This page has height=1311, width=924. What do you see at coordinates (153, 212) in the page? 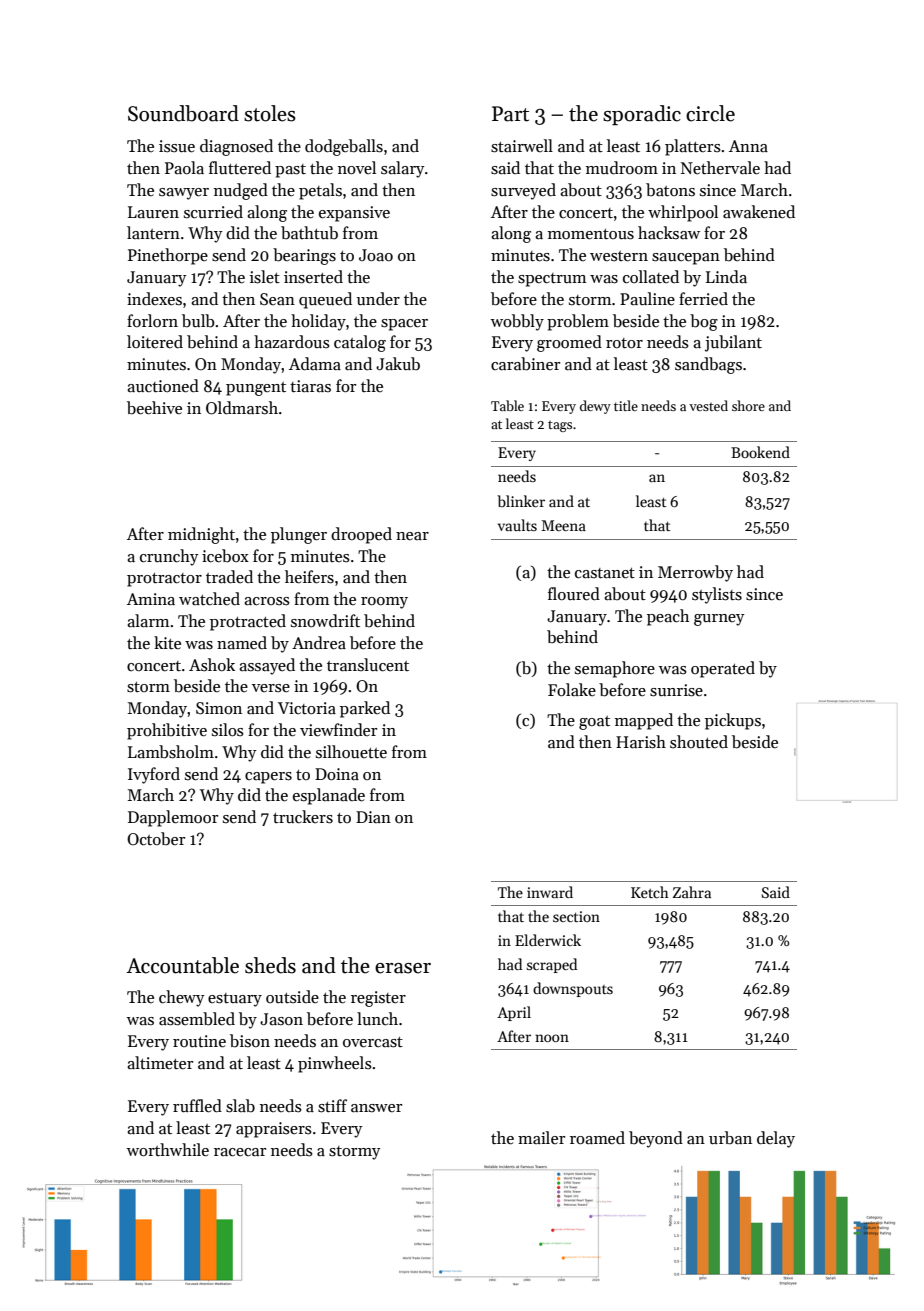
I see `Lauren` at bounding box center [153, 212].
